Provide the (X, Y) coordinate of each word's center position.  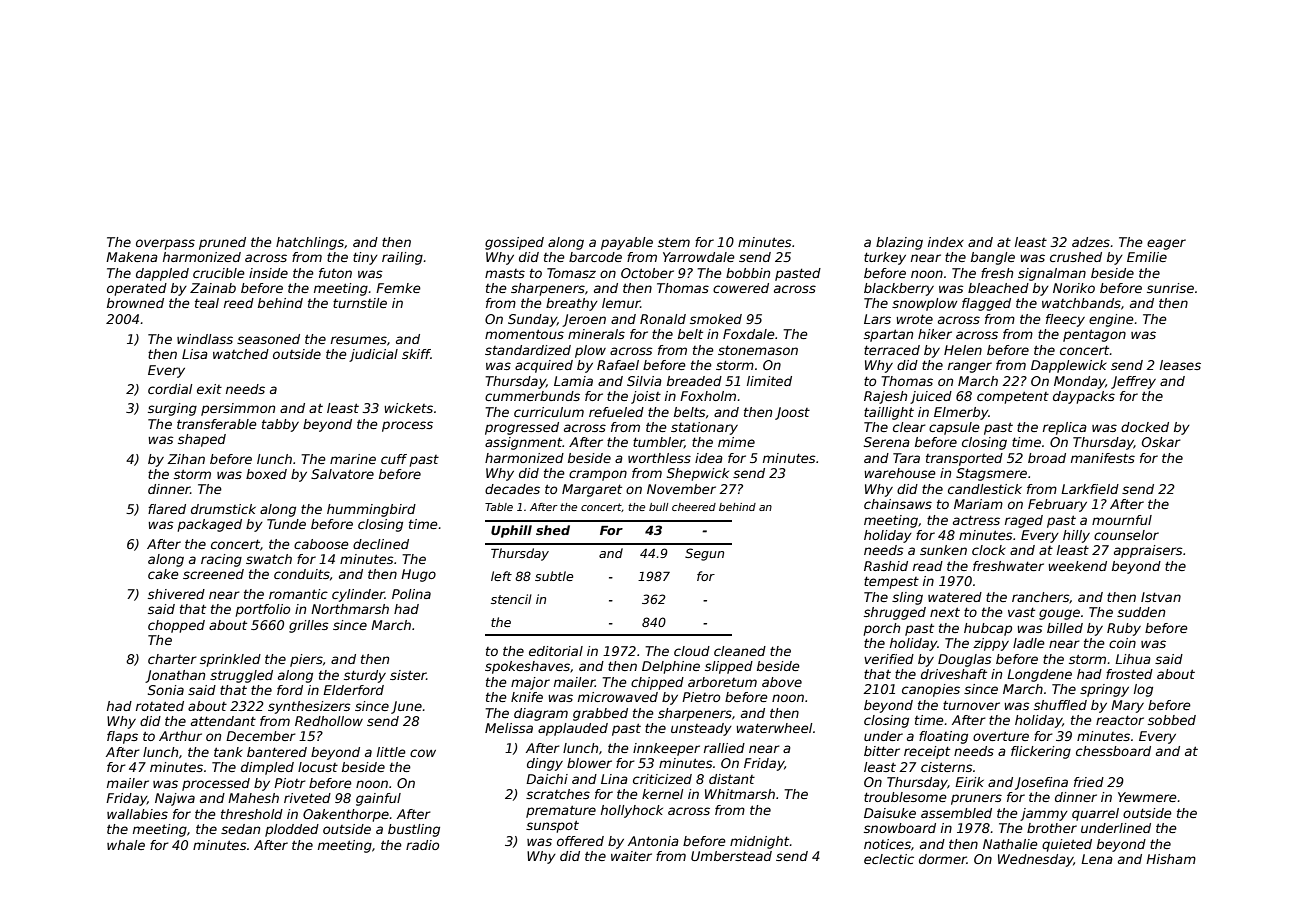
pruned (222, 243)
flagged (986, 304)
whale (126, 845)
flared (167, 509)
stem (674, 242)
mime (736, 442)
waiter (631, 856)
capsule (954, 428)
